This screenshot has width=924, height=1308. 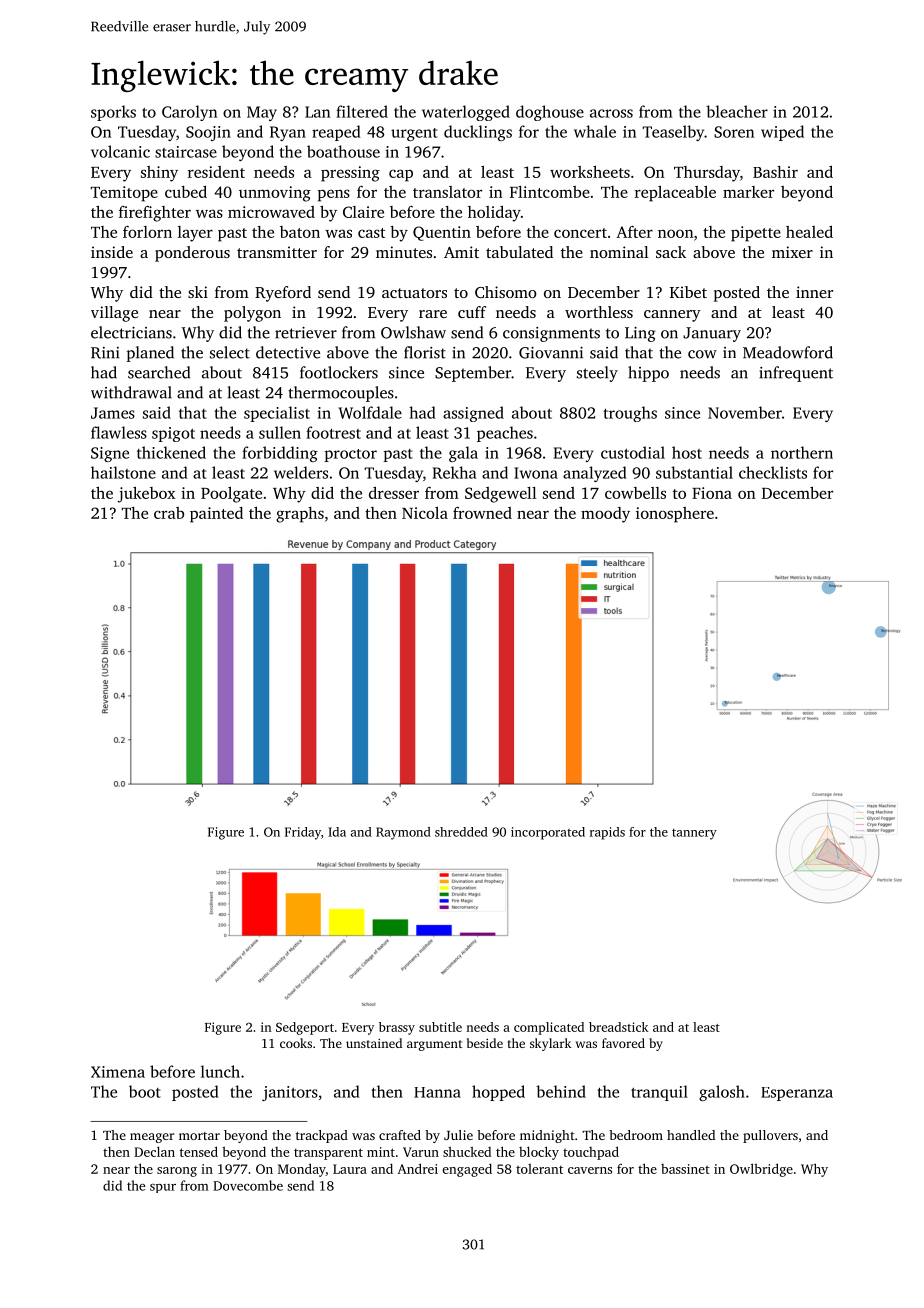 What do you see at coordinates (425, 513) in the screenshot?
I see `Nicola` at bounding box center [425, 513].
